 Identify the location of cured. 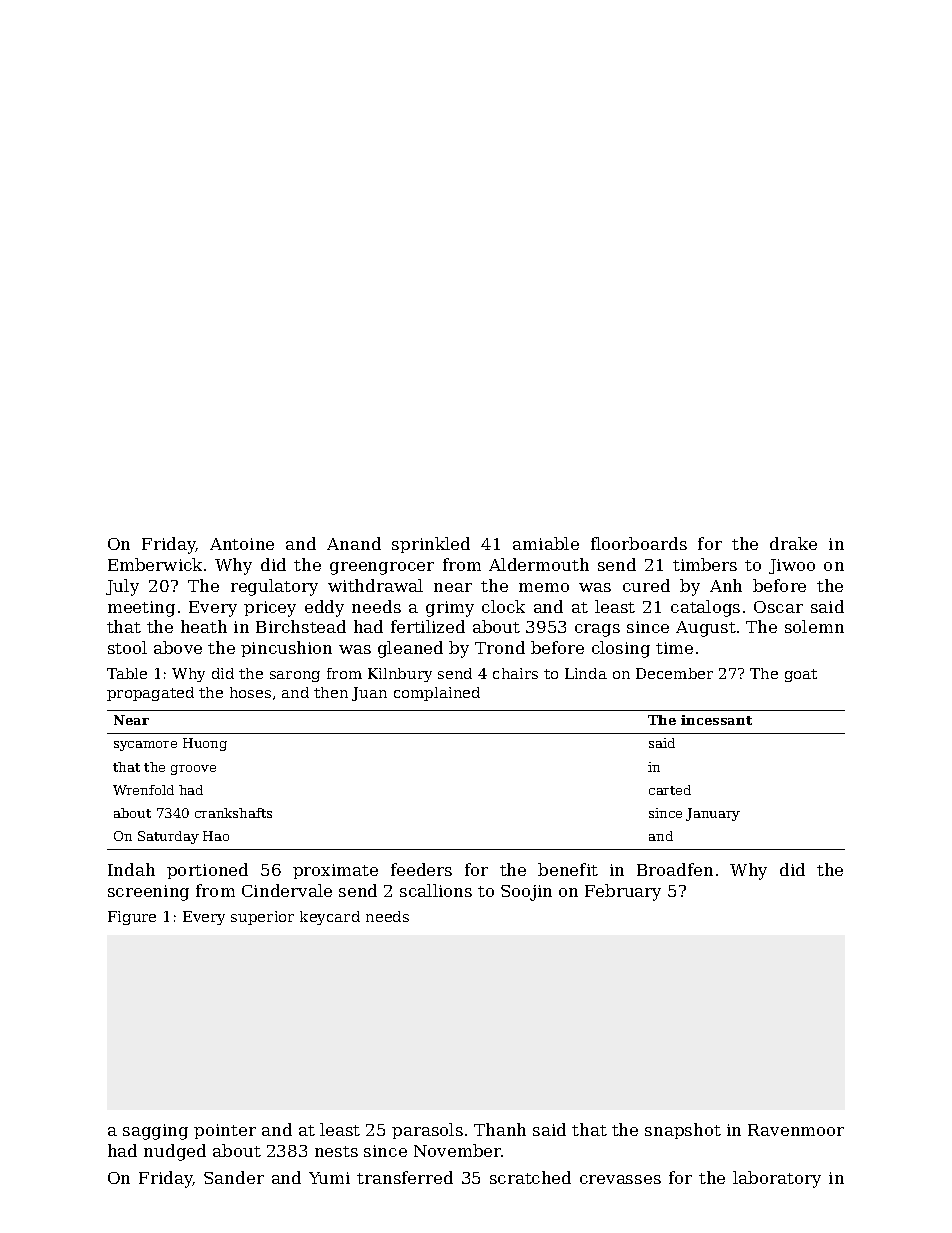
(646, 585).
